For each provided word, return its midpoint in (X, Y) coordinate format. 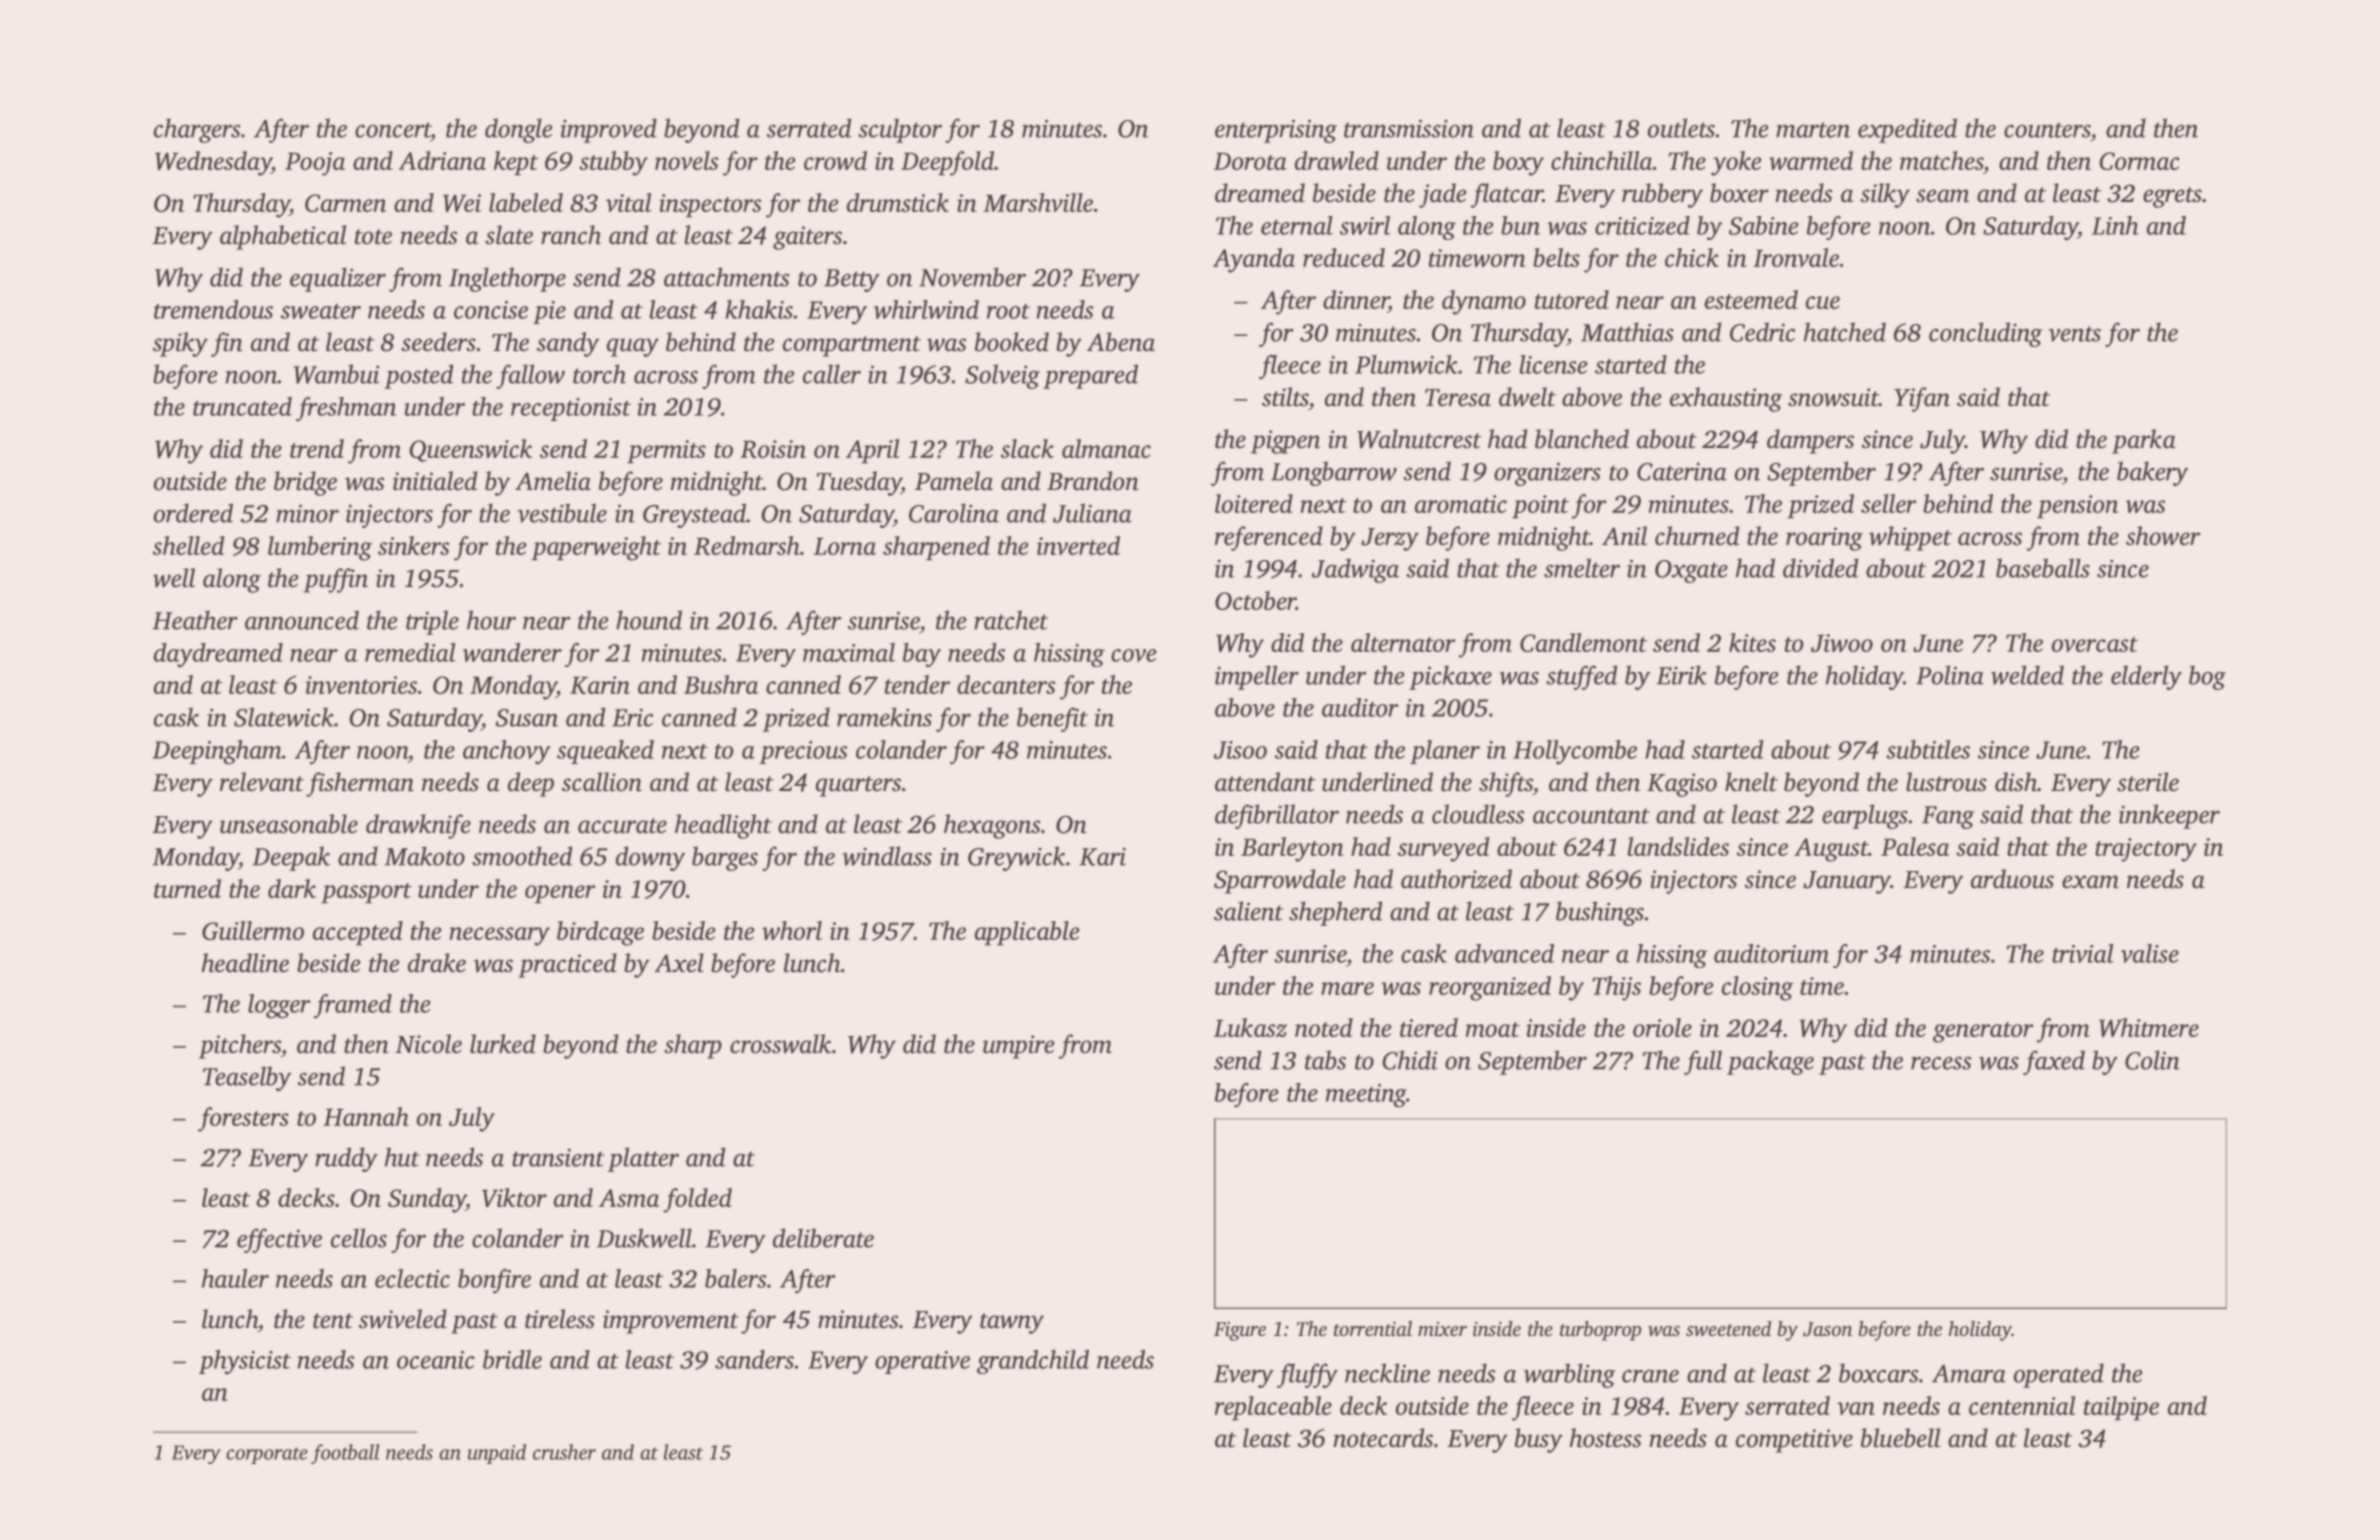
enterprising (1276, 131)
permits (666, 451)
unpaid (497, 1454)
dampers (1810, 441)
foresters (243, 1119)
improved (609, 130)
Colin (2152, 1060)
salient (1248, 911)
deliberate (823, 1238)
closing (1758, 988)
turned (187, 888)
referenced (1269, 538)
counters (2047, 130)
